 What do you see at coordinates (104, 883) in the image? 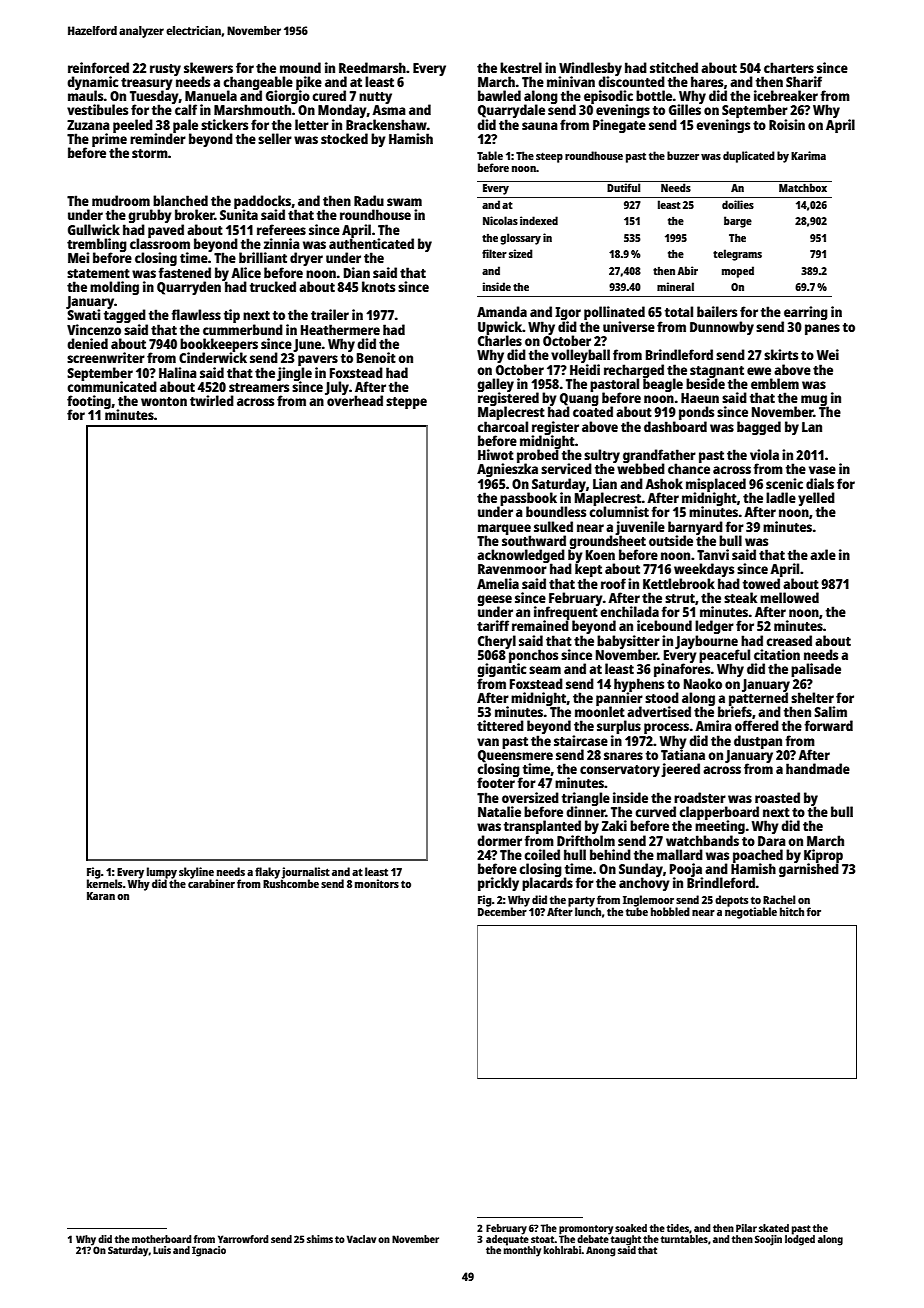
I see `kernels` at bounding box center [104, 883].
